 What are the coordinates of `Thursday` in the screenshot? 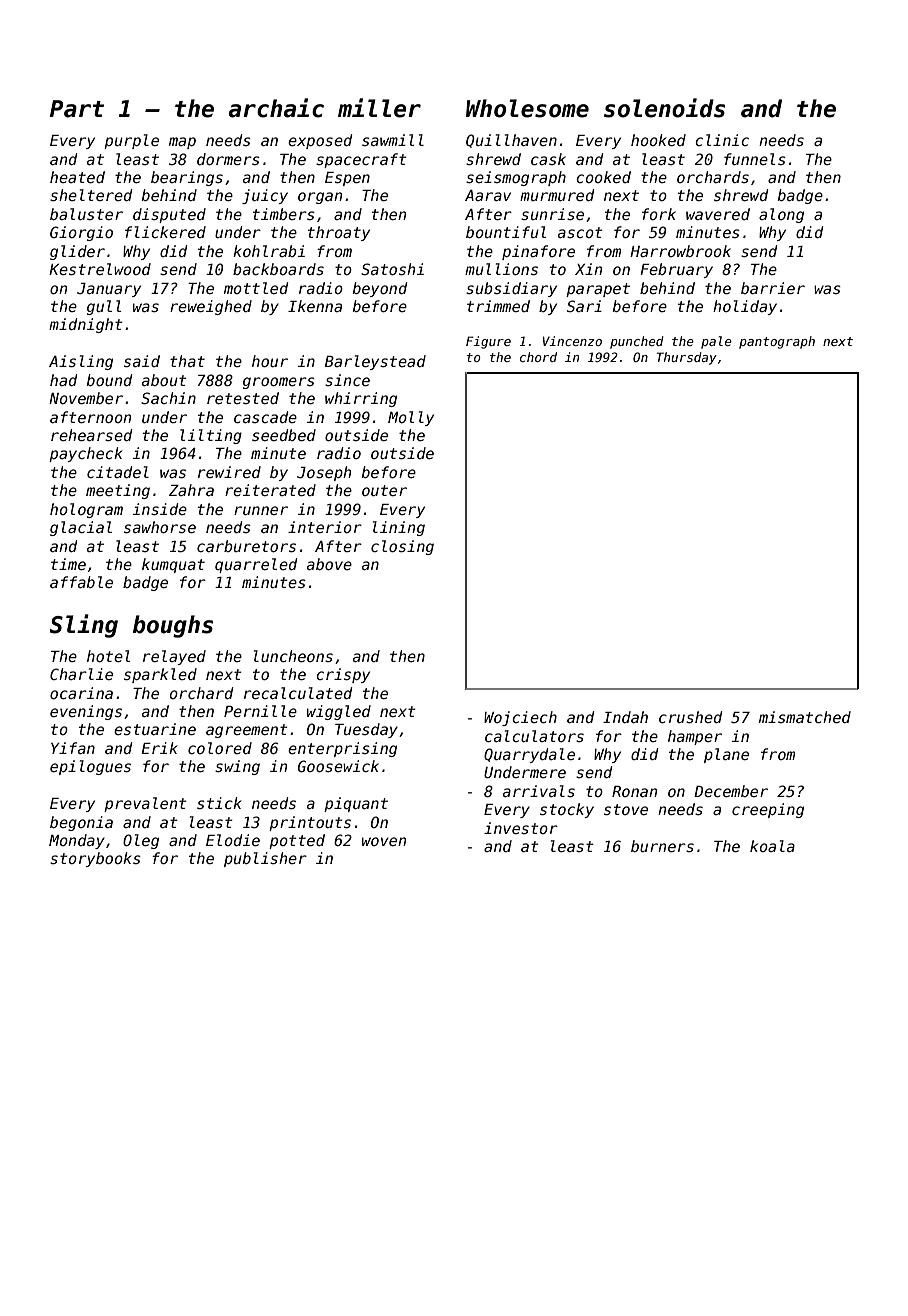 It's located at (687, 358).
